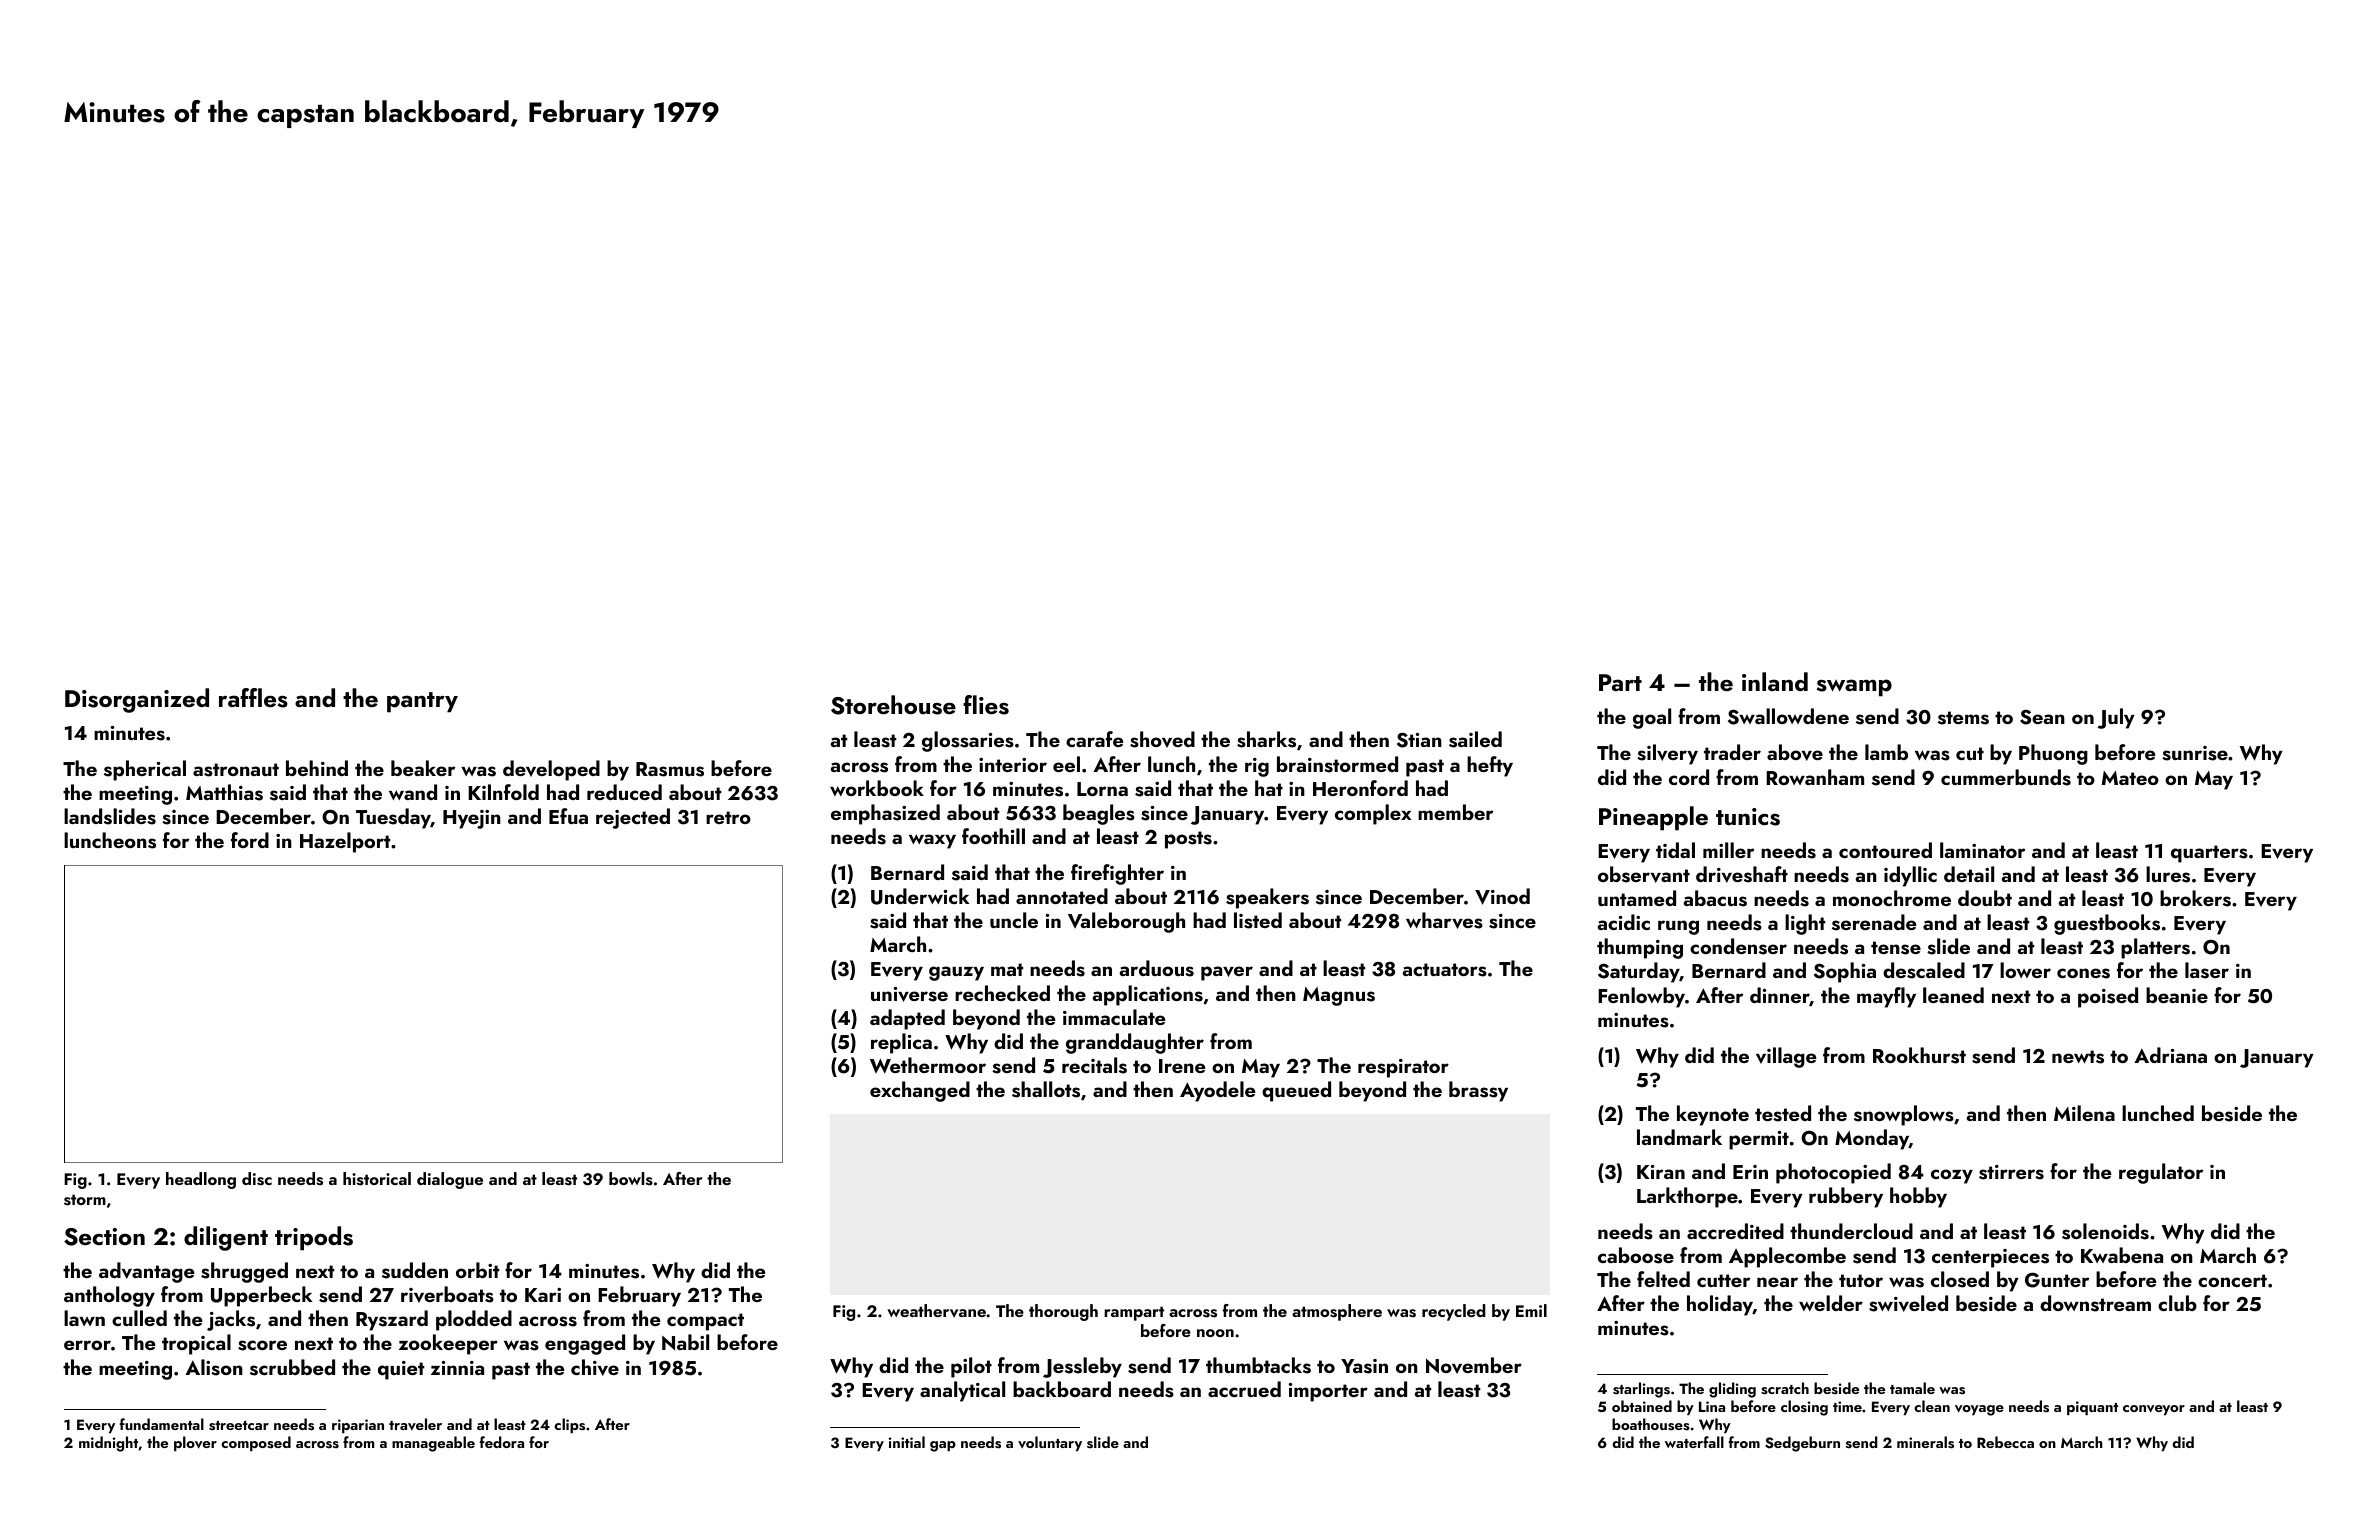 The height and width of the page is (1540, 2380). Describe the element at coordinates (1002, 993) in the page. I see `rechecked` at that location.
